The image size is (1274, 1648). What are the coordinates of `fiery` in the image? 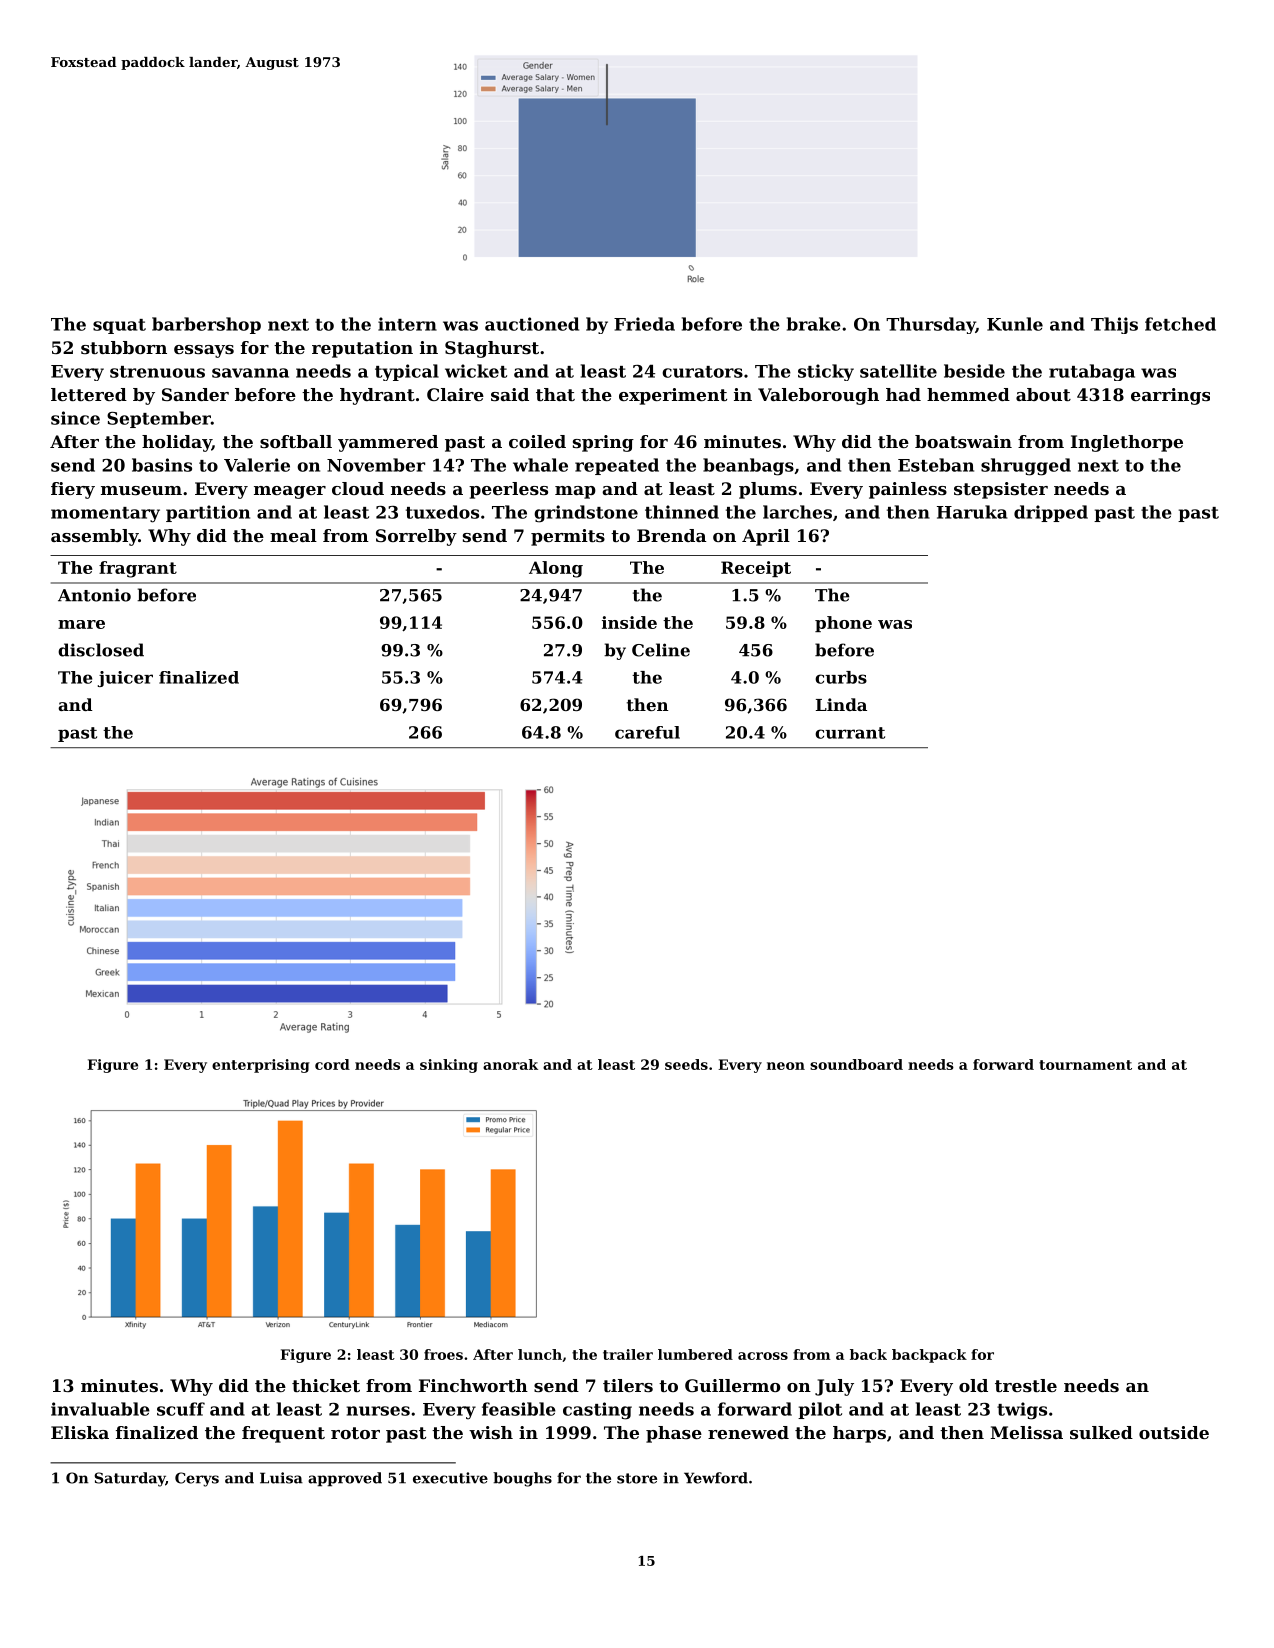 It's located at (73, 490).
